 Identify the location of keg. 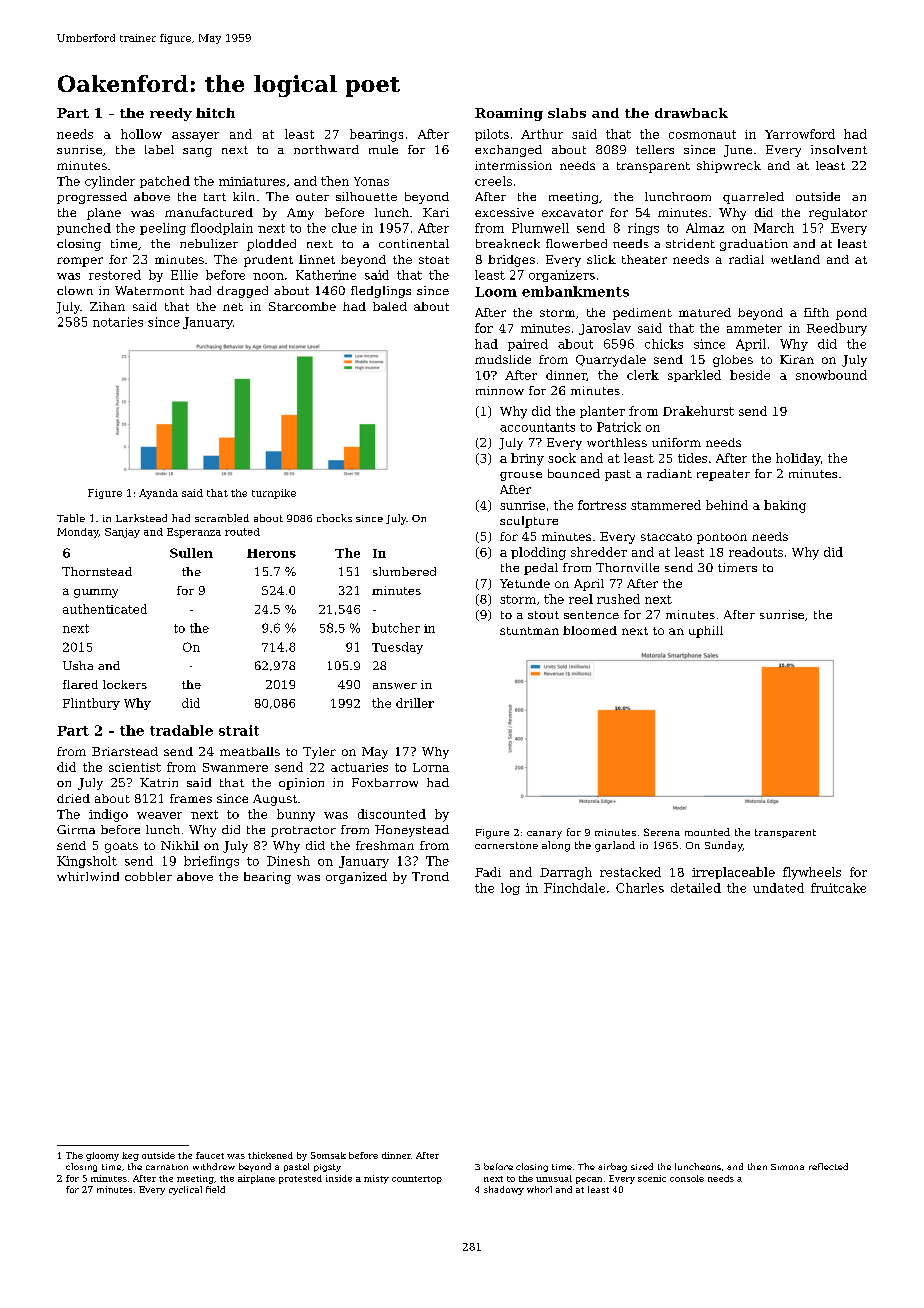
(130, 1156).
